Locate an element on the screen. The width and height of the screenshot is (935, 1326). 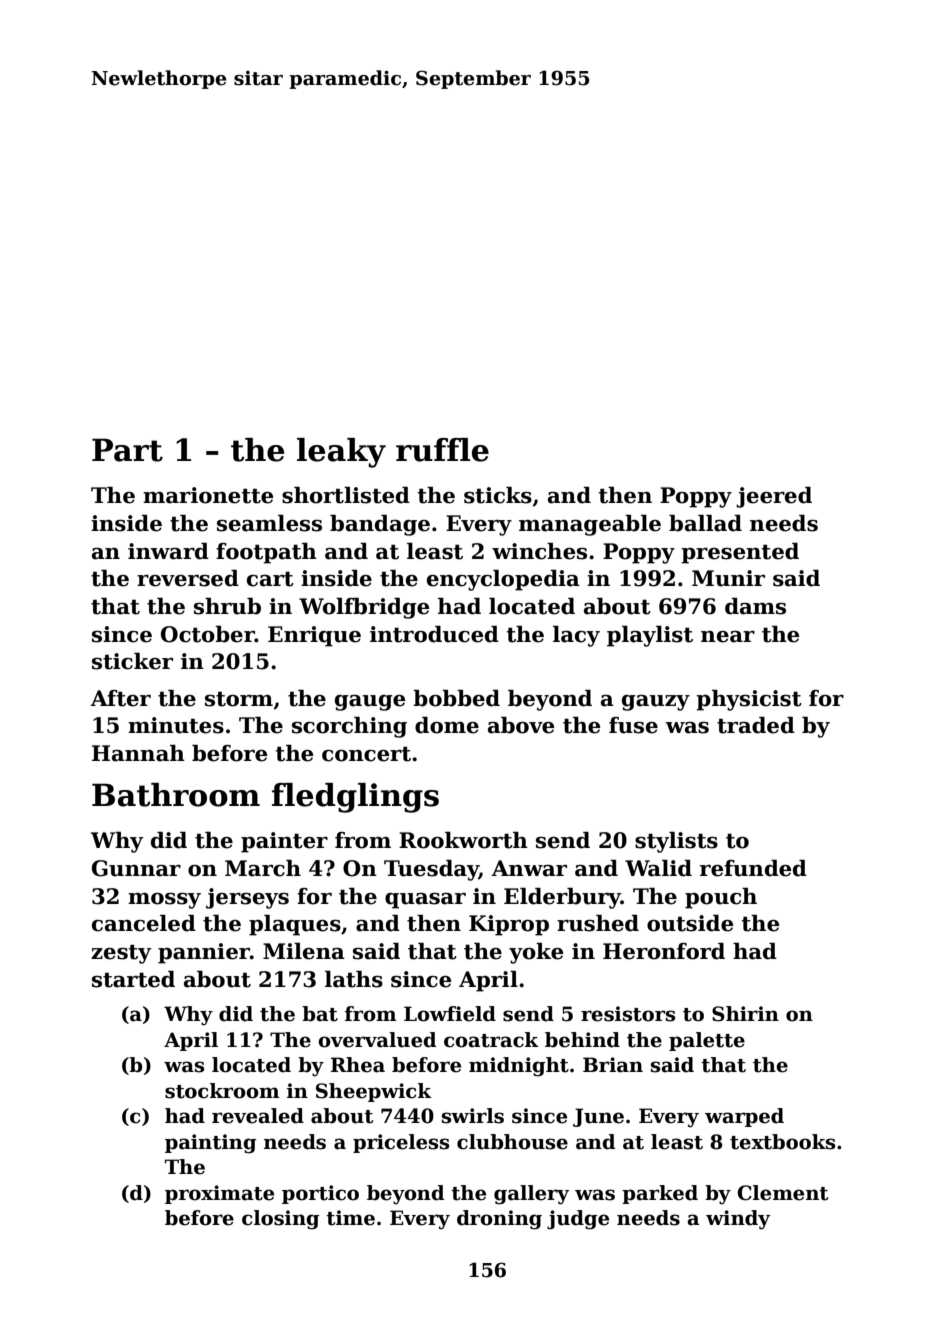
footpath is located at coordinates (266, 553).
